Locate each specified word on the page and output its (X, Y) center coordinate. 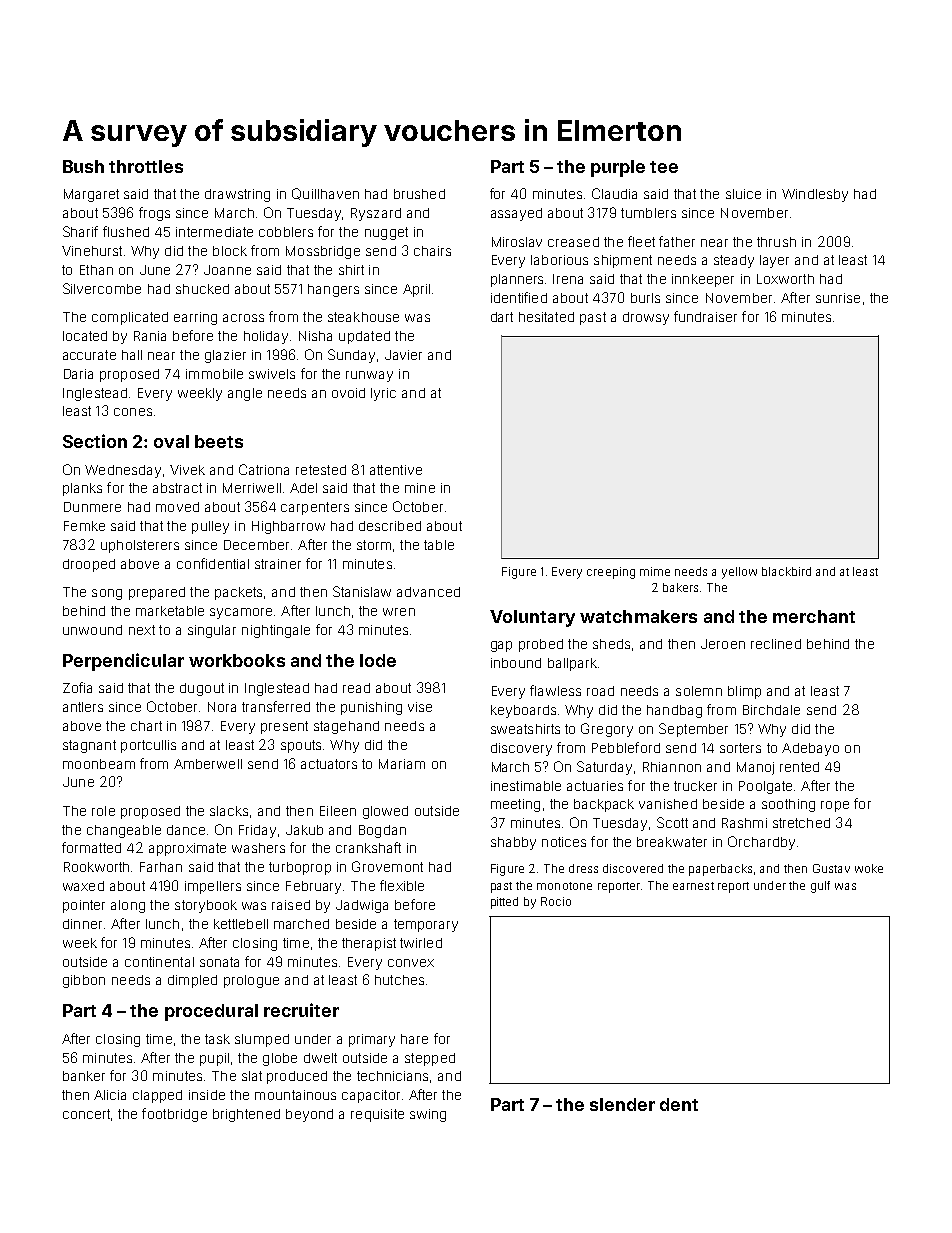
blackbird (786, 571)
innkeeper (703, 280)
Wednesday (123, 471)
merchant (814, 616)
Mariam (402, 764)
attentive (396, 470)
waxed (83, 886)
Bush (83, 166)
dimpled (192, 981)
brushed (419, 194)
